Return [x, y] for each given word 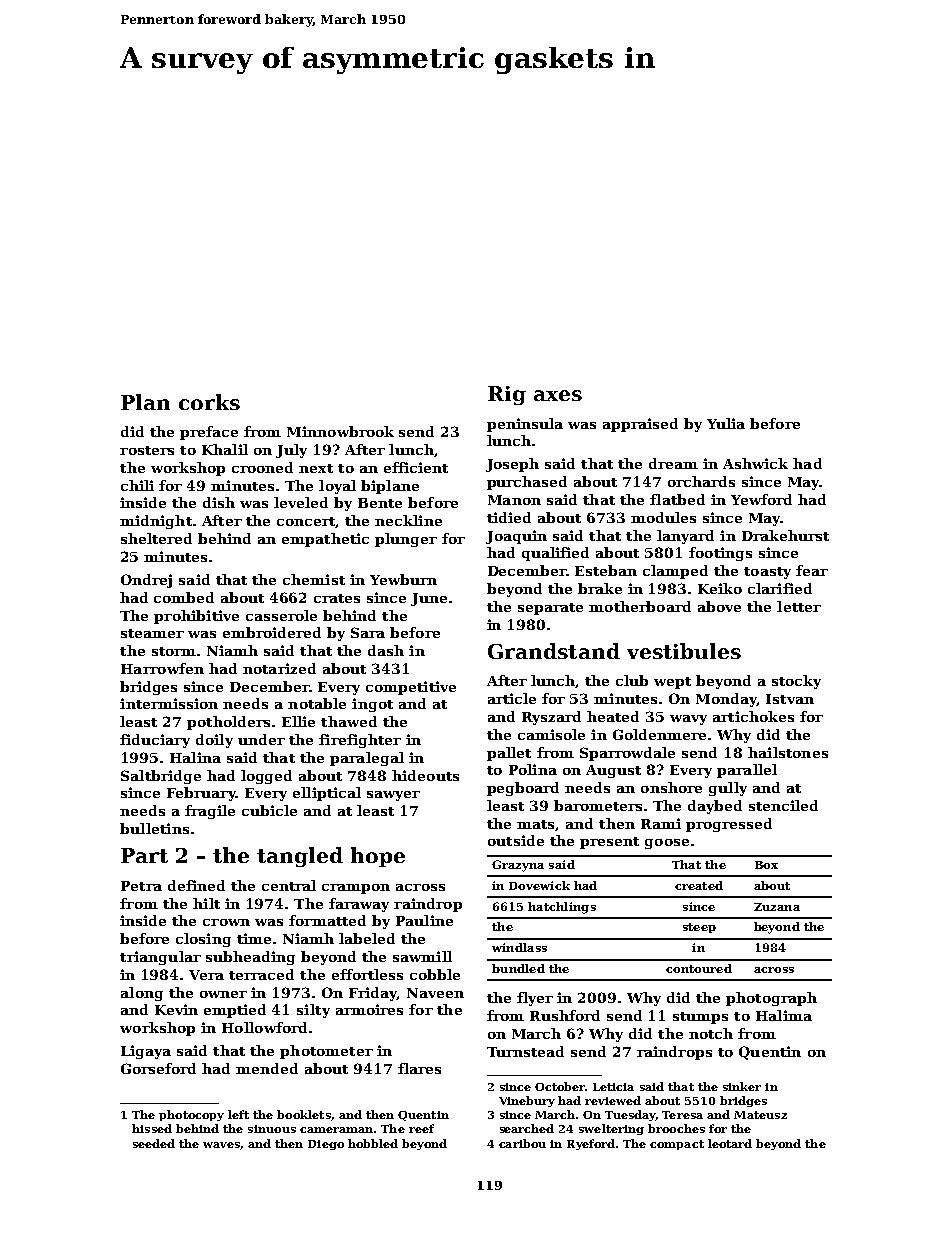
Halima [784, 1015]
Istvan [790, 699]
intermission [169, 703]
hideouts [425, 775]
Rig [507, 395]
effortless [367, 974]
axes [558, 395]
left [238, 1114]
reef [421, 1128]
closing [203, 940]
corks [209, 402]
